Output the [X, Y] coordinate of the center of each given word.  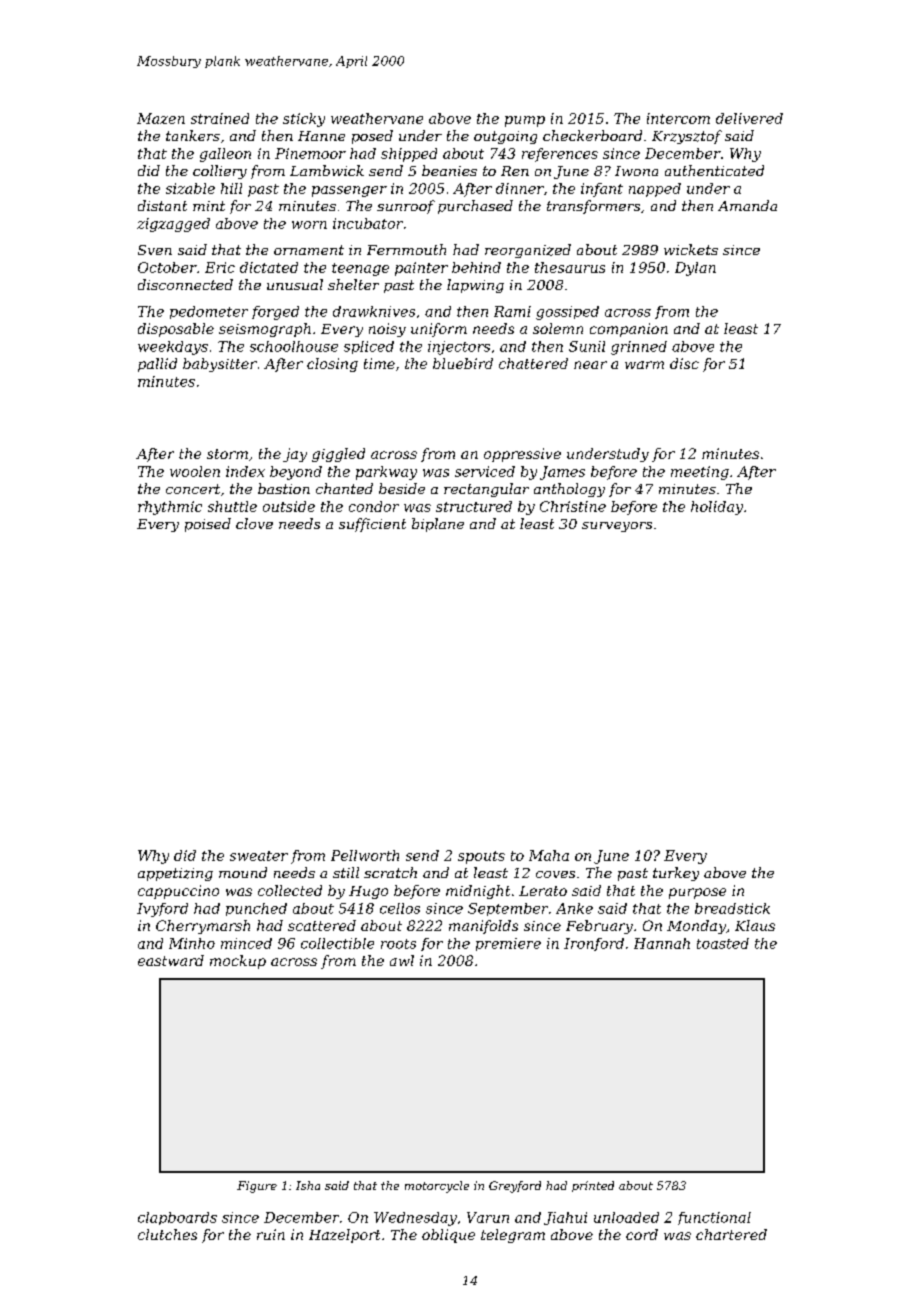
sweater [259, 856]
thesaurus [570, 267]
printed [593, 1186]
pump [525, 121]
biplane [438, 525]
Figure [257, 1187]
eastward [171, 960]
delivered [749, 118]
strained [220, 118]
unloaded [626, 1217]
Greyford [515, 1187]
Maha [549, 855]
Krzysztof [687, 137]
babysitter [220, 365]
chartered [731, 1234]
